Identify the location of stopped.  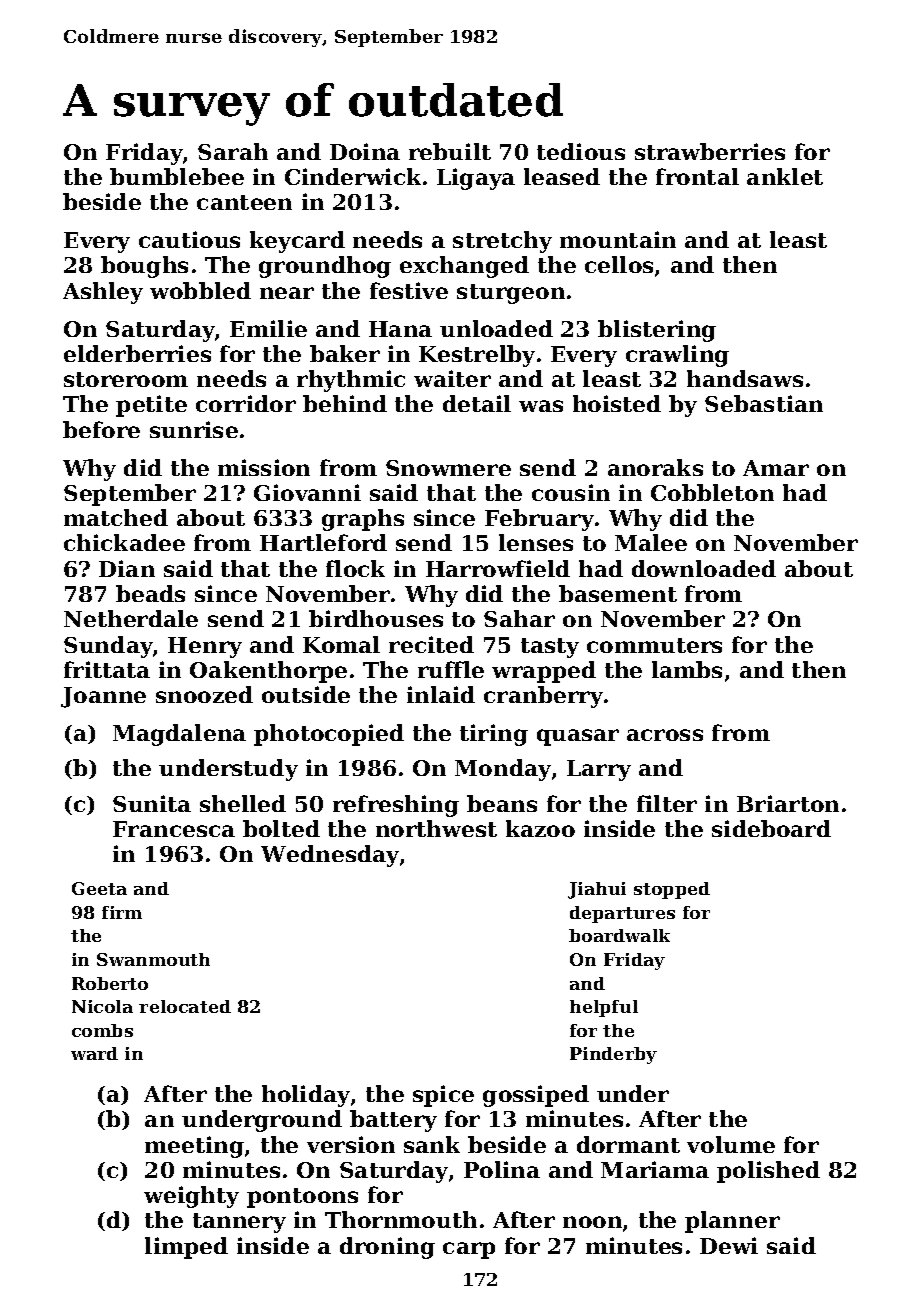
(672, 890).
